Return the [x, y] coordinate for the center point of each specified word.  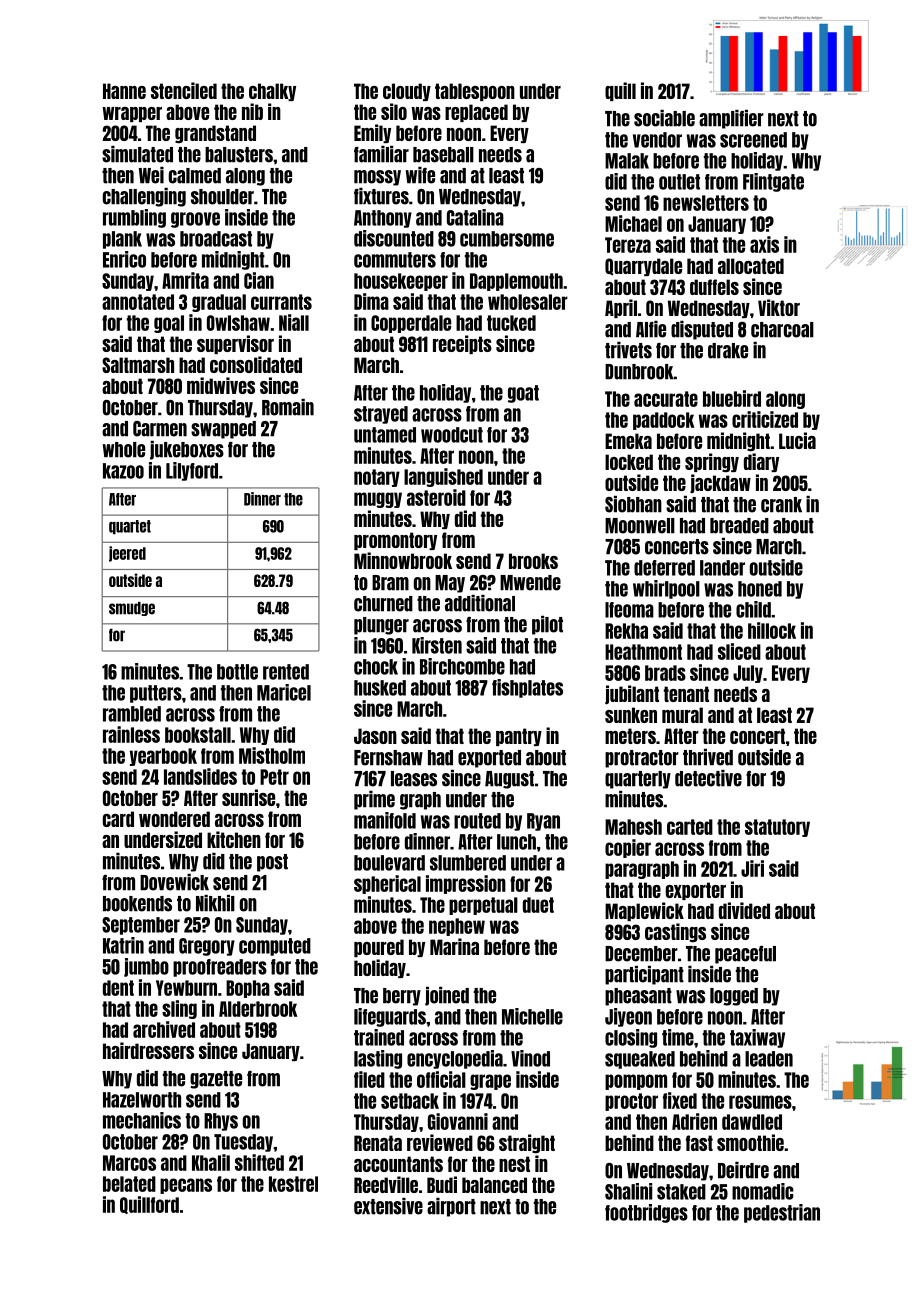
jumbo [146, 967]
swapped [223, 430]
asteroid [436, 497]
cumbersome [507, 239]
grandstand [215, 134]
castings [675, 932]
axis [764, 244]
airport [451, 1207]
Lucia [797, 440]
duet [538, 905]
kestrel [293, 1184]
